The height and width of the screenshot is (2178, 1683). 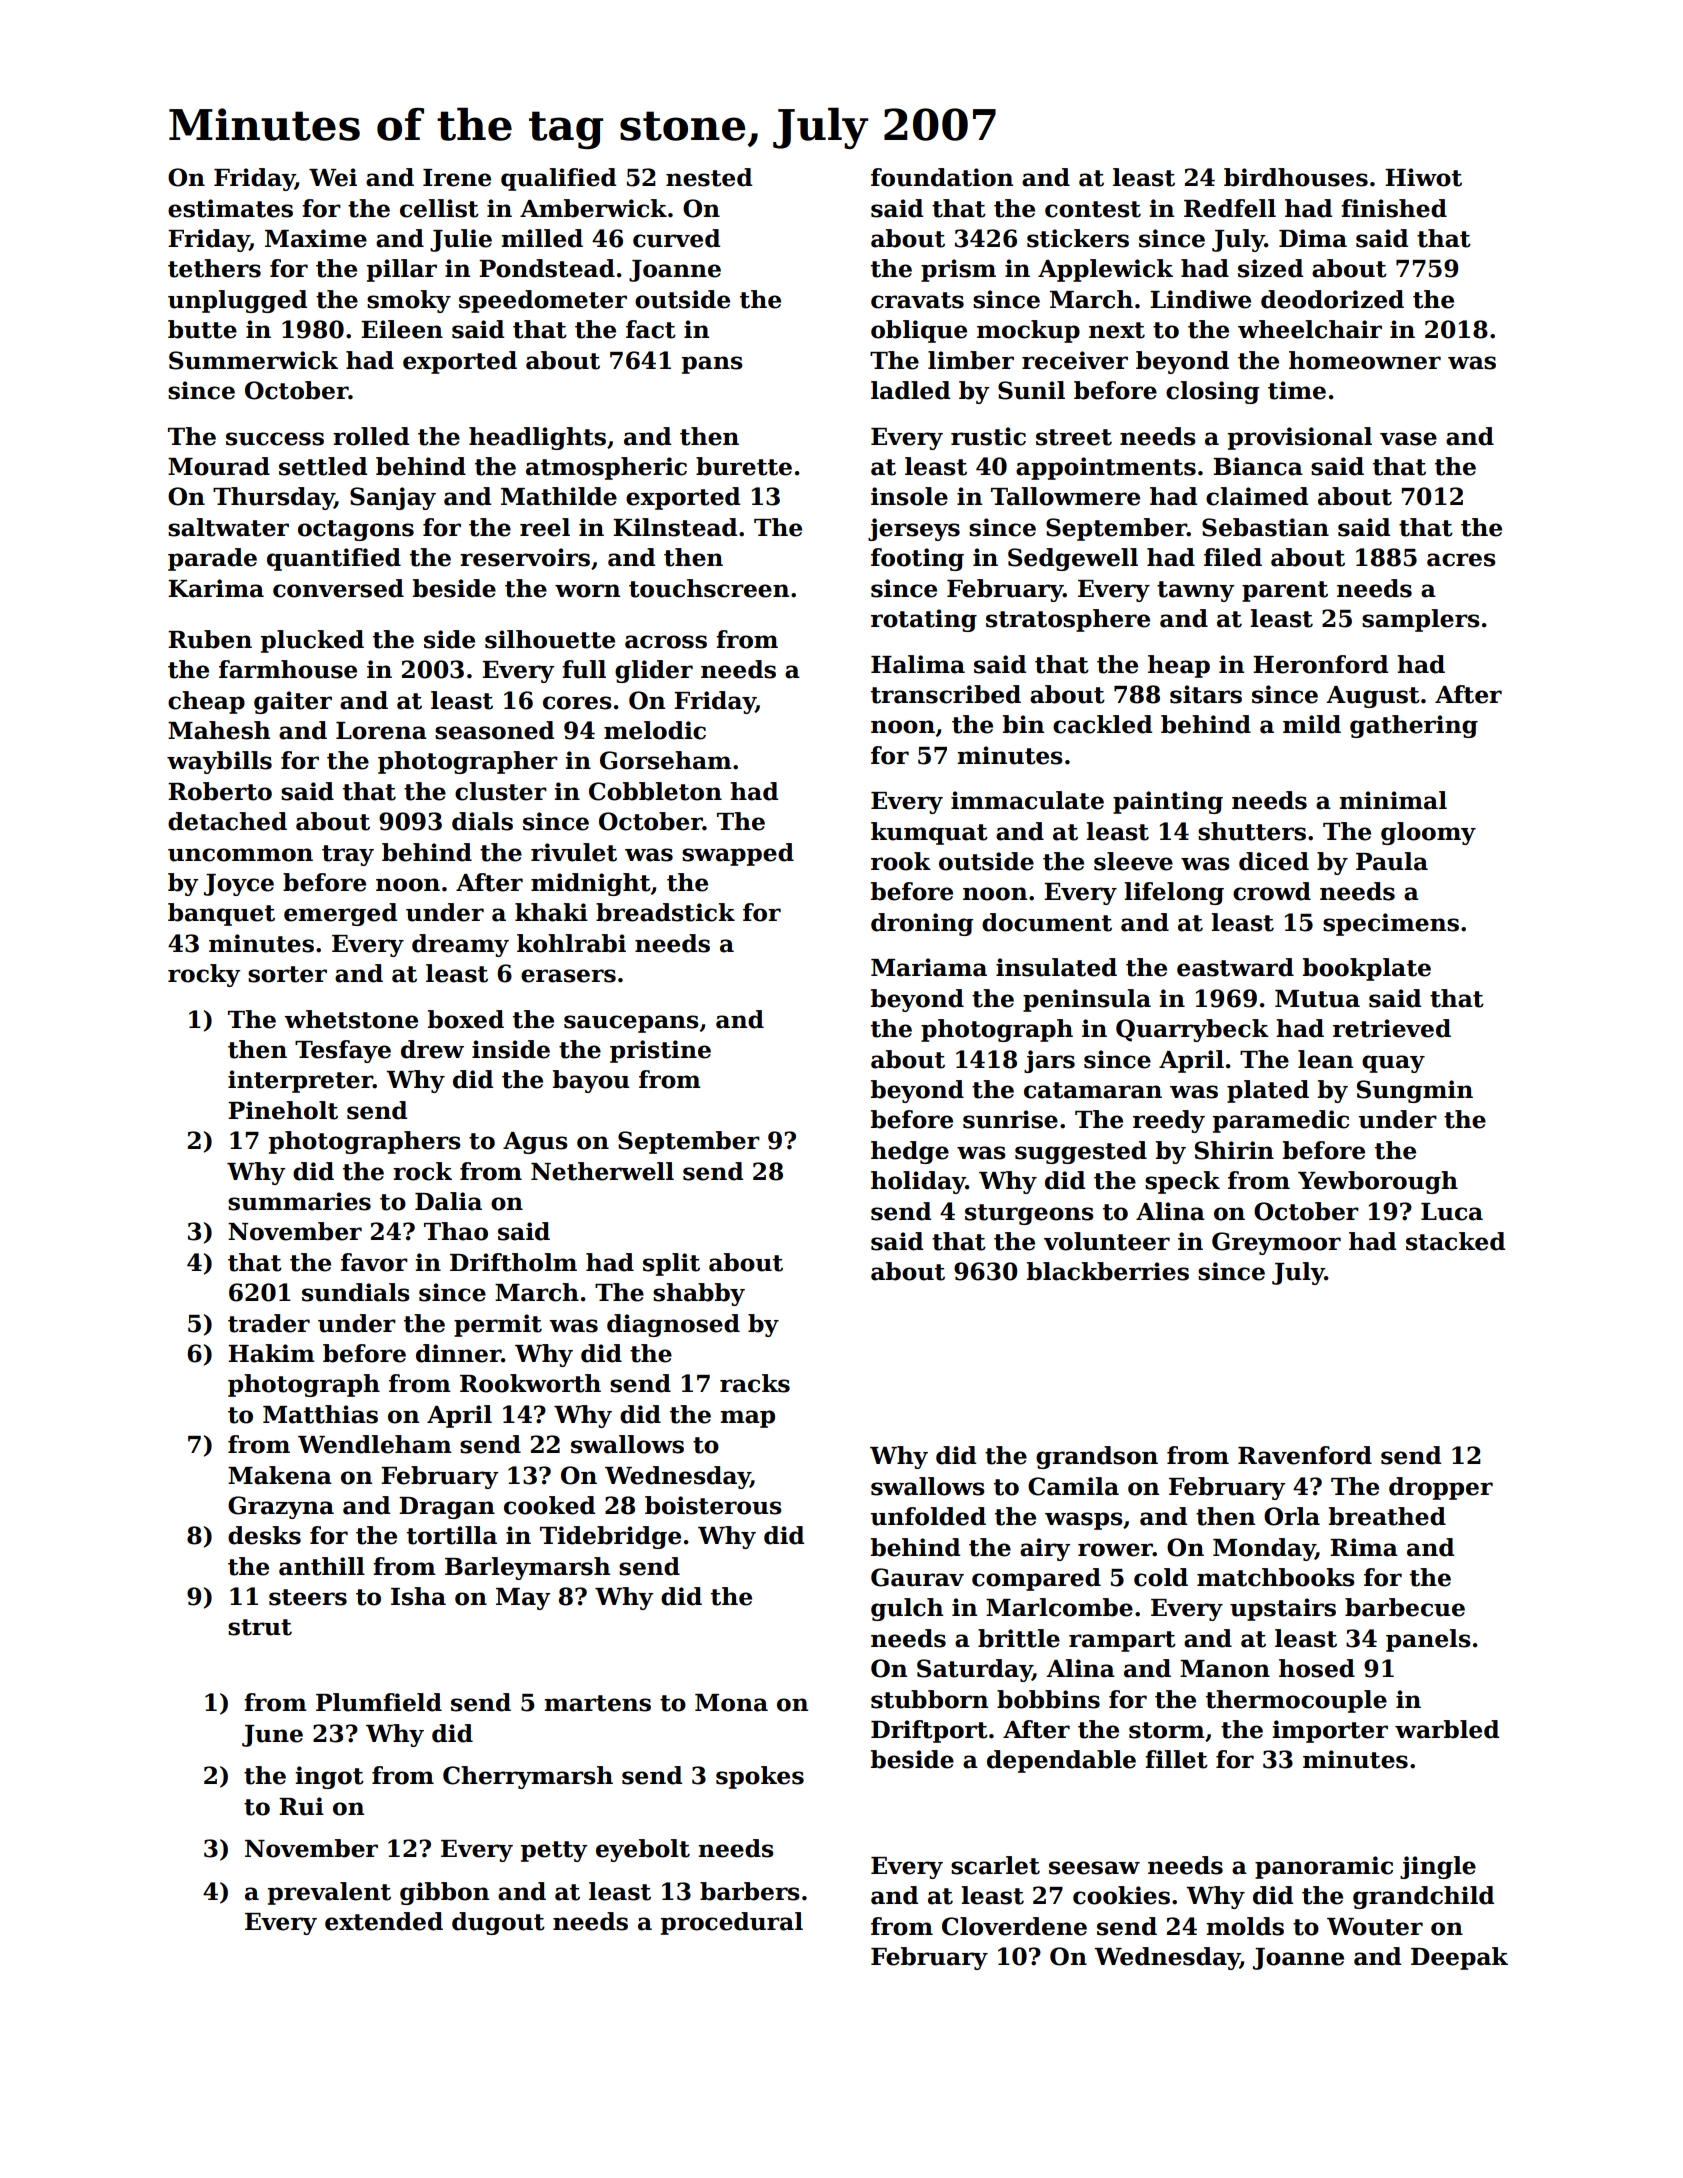 I want to click on gulch, so click(x=907, y=1609).
